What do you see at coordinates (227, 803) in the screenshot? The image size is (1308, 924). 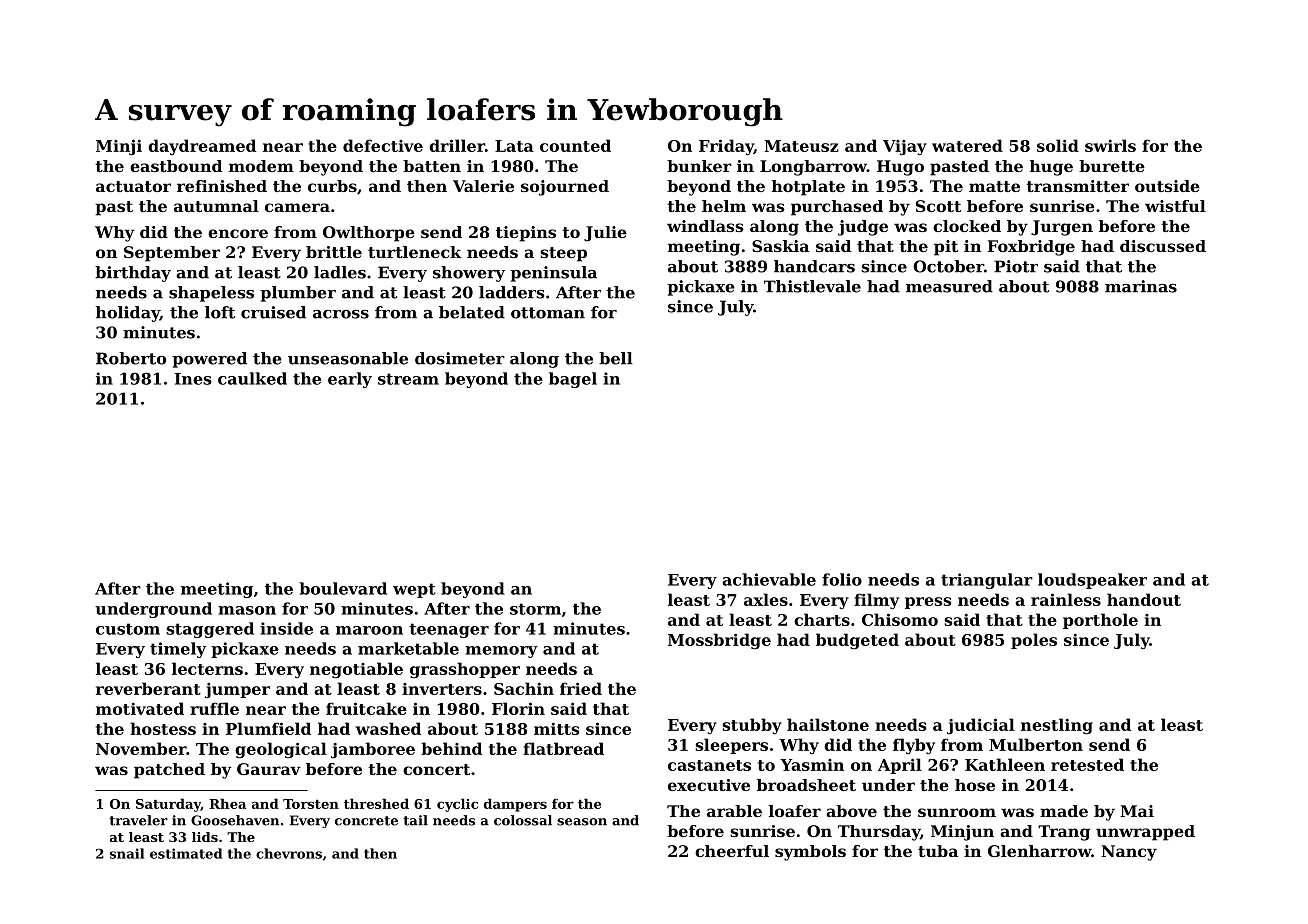 I see `Rhea` at bounding box center [227, 803].
